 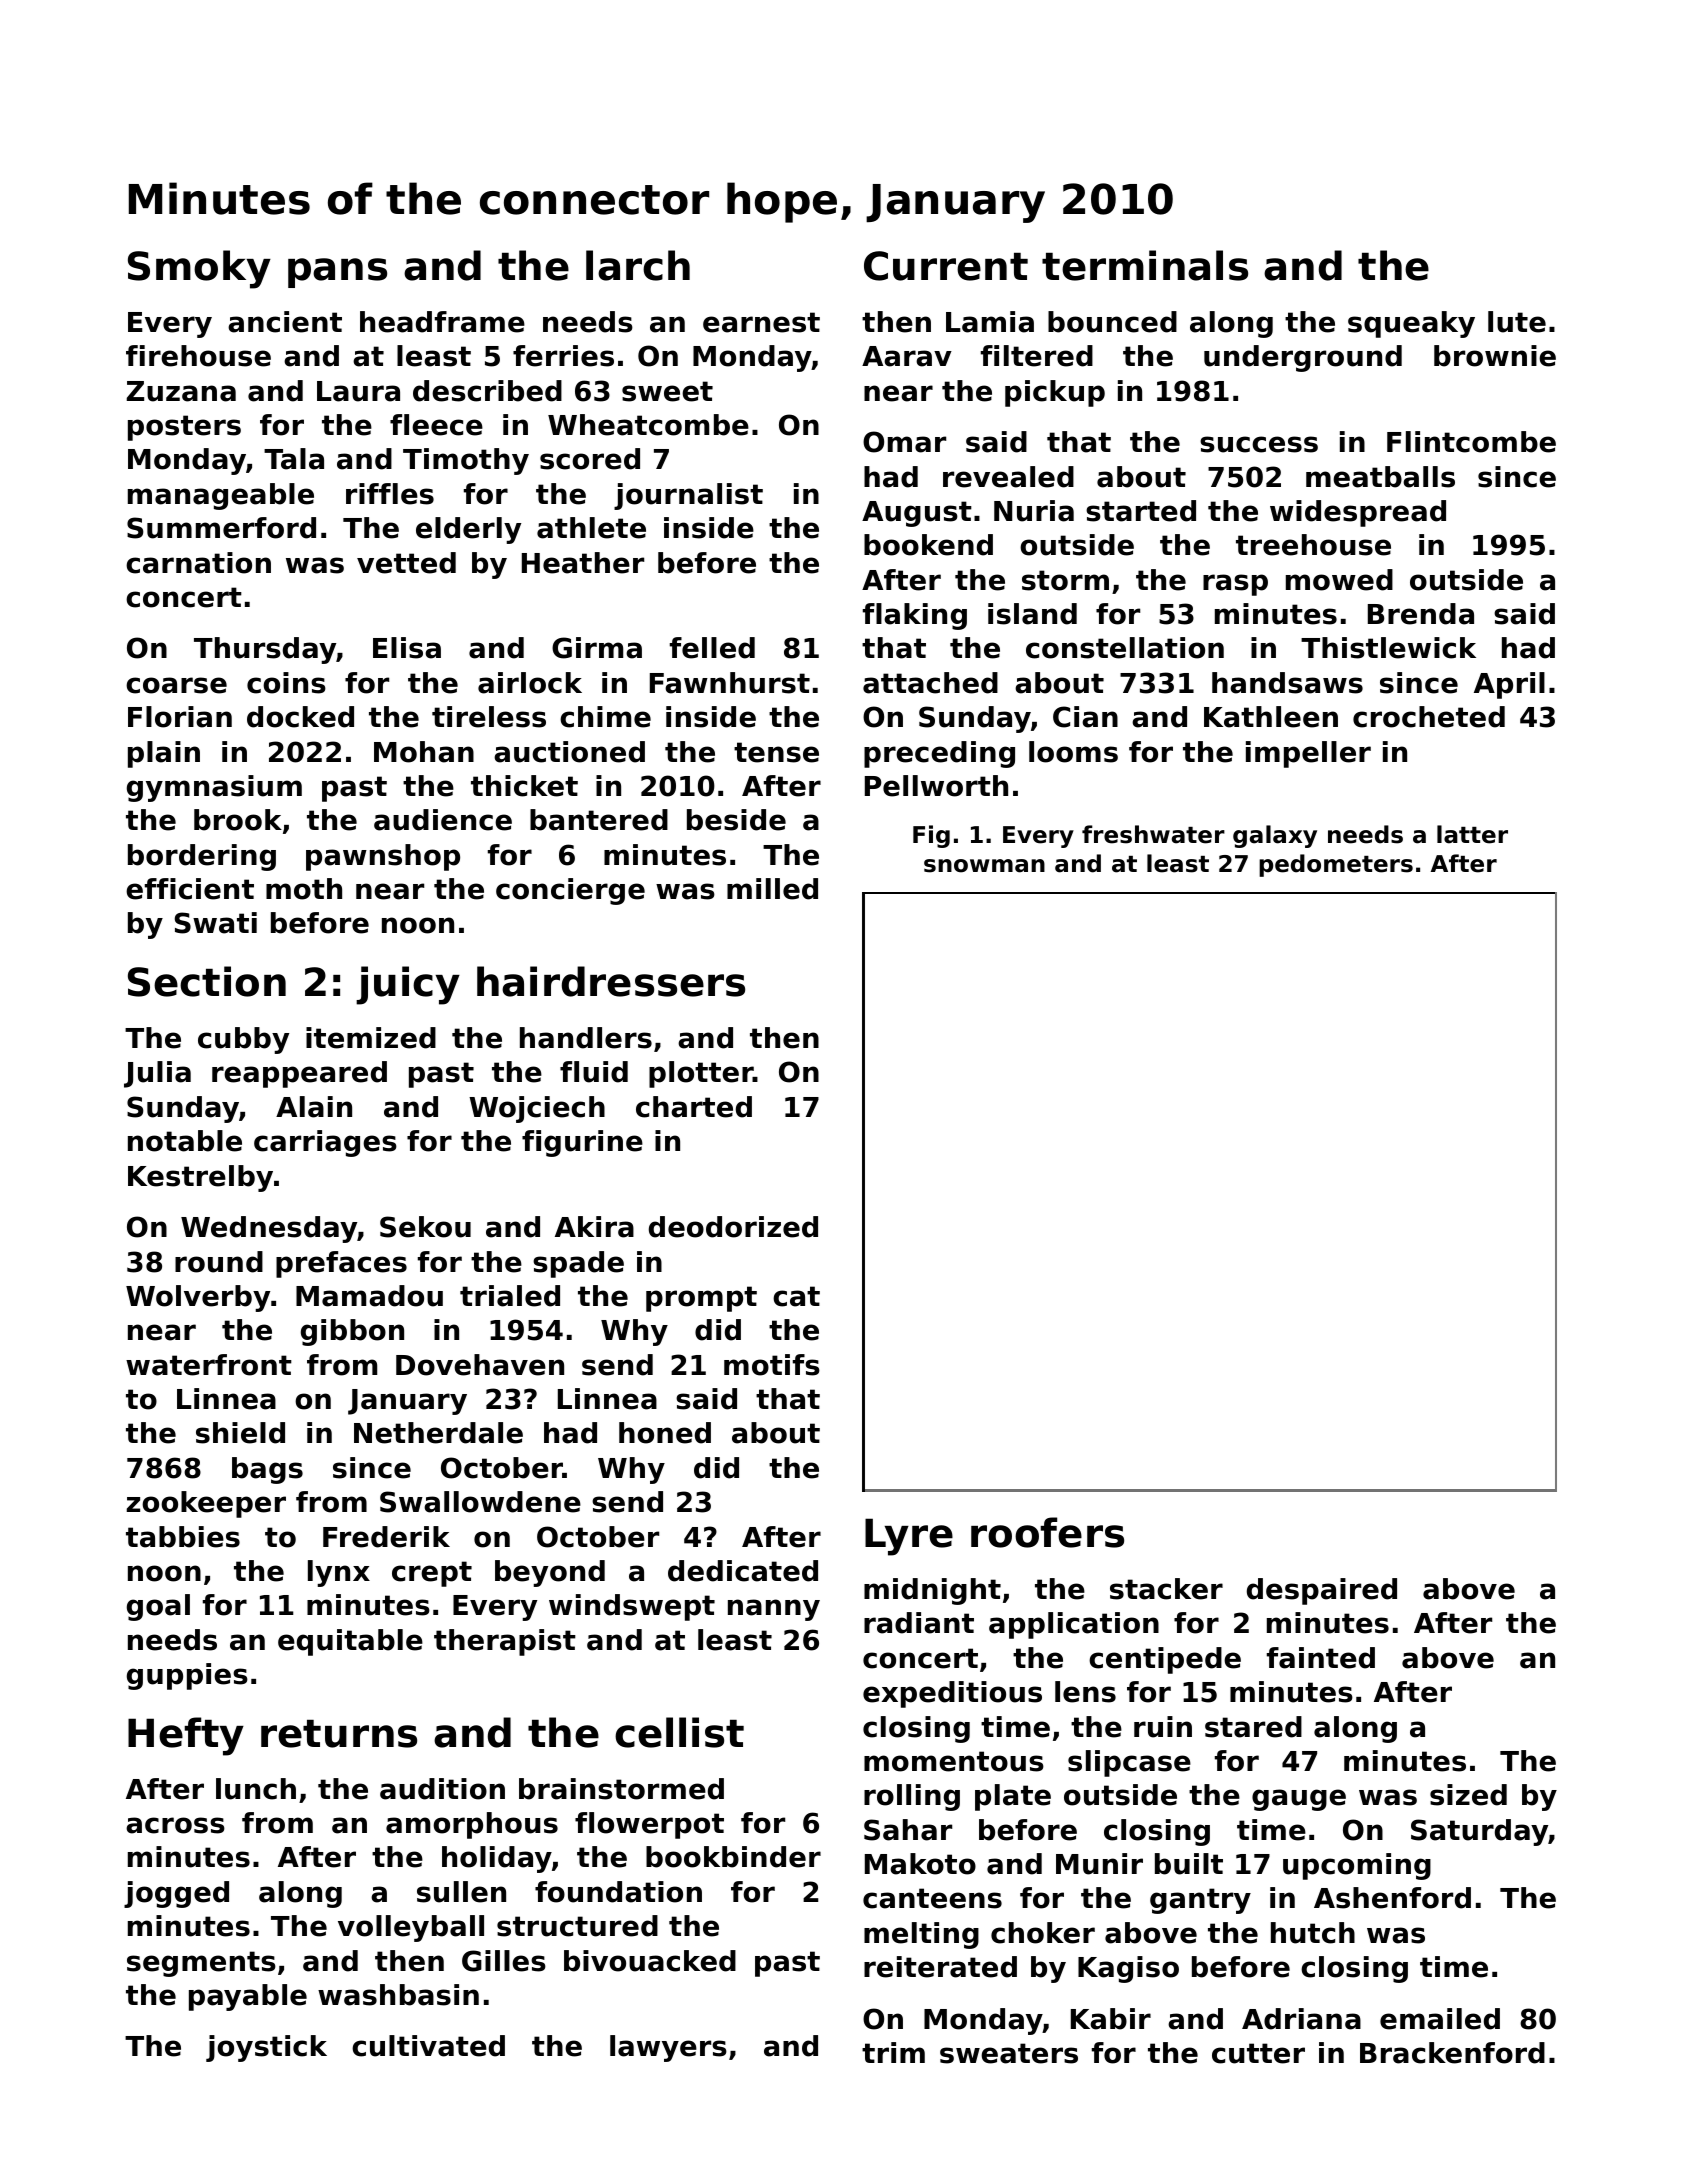 I want to click on lute, so click(x=1517, y=322).
